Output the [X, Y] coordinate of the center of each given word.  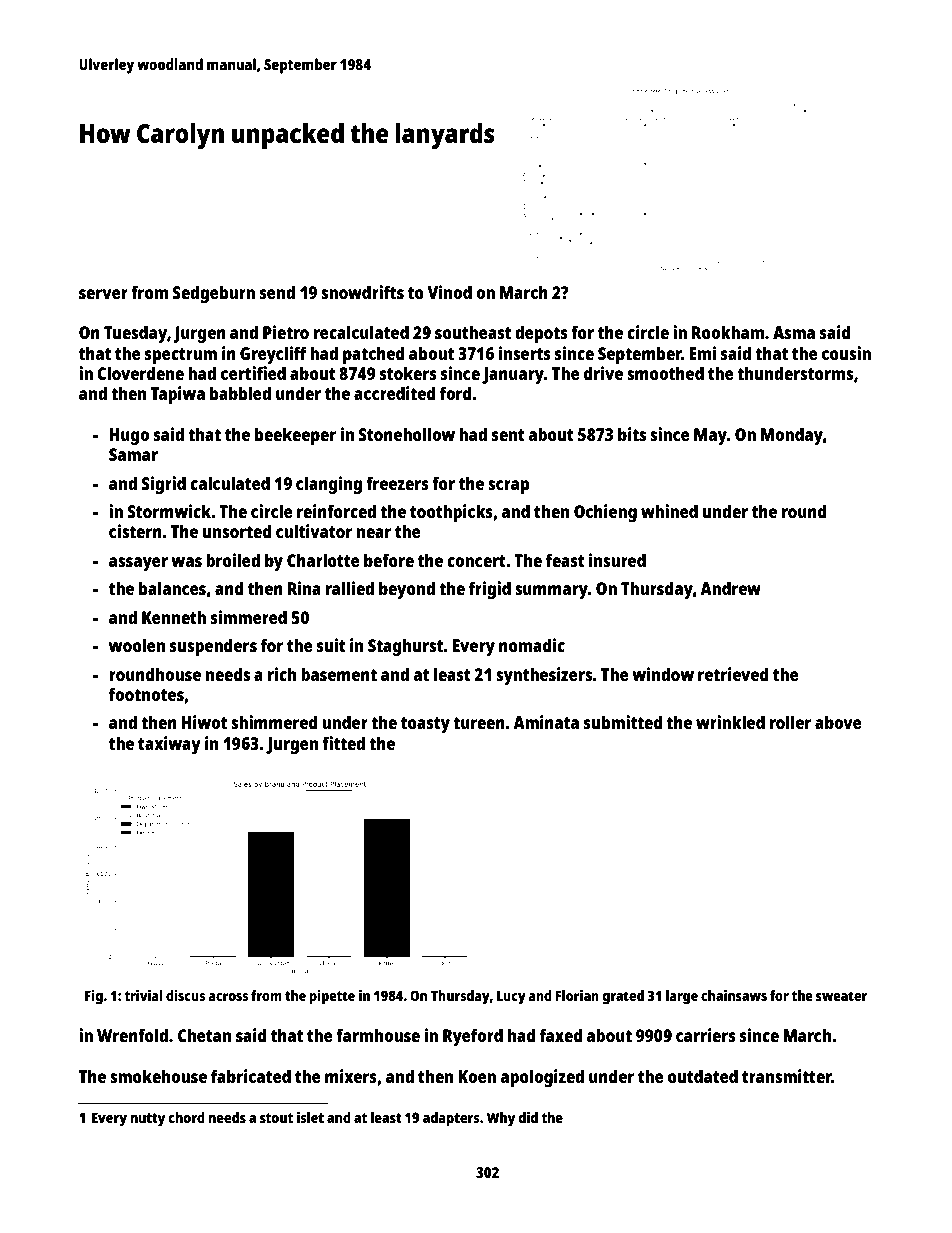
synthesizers [544, 676]
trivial [144, 995]
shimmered [274, 722]
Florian [577, 995]
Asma [794, 332]
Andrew [730, 588]
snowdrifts [362, 292]
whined [669, 511]
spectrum [181, 356]
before [389, 560]
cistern [135, 531]
